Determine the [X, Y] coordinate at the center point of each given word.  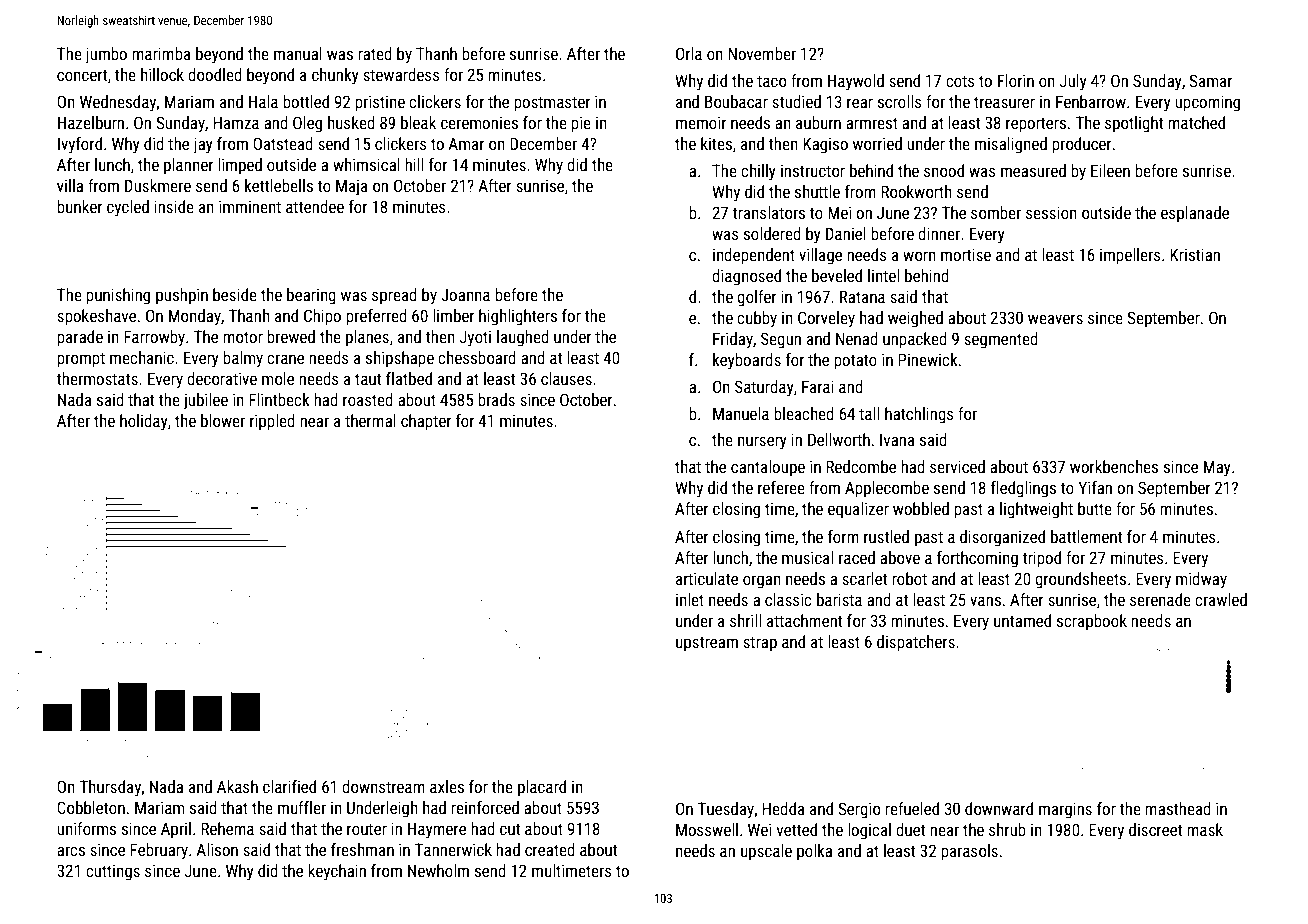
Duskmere [158, 185]
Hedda [783, 808]
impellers [1130, 256]
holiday [144, 422]
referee [781, 487]
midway [1201, 580]
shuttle [817, 191]
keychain [337, 872]
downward [999, 808]
